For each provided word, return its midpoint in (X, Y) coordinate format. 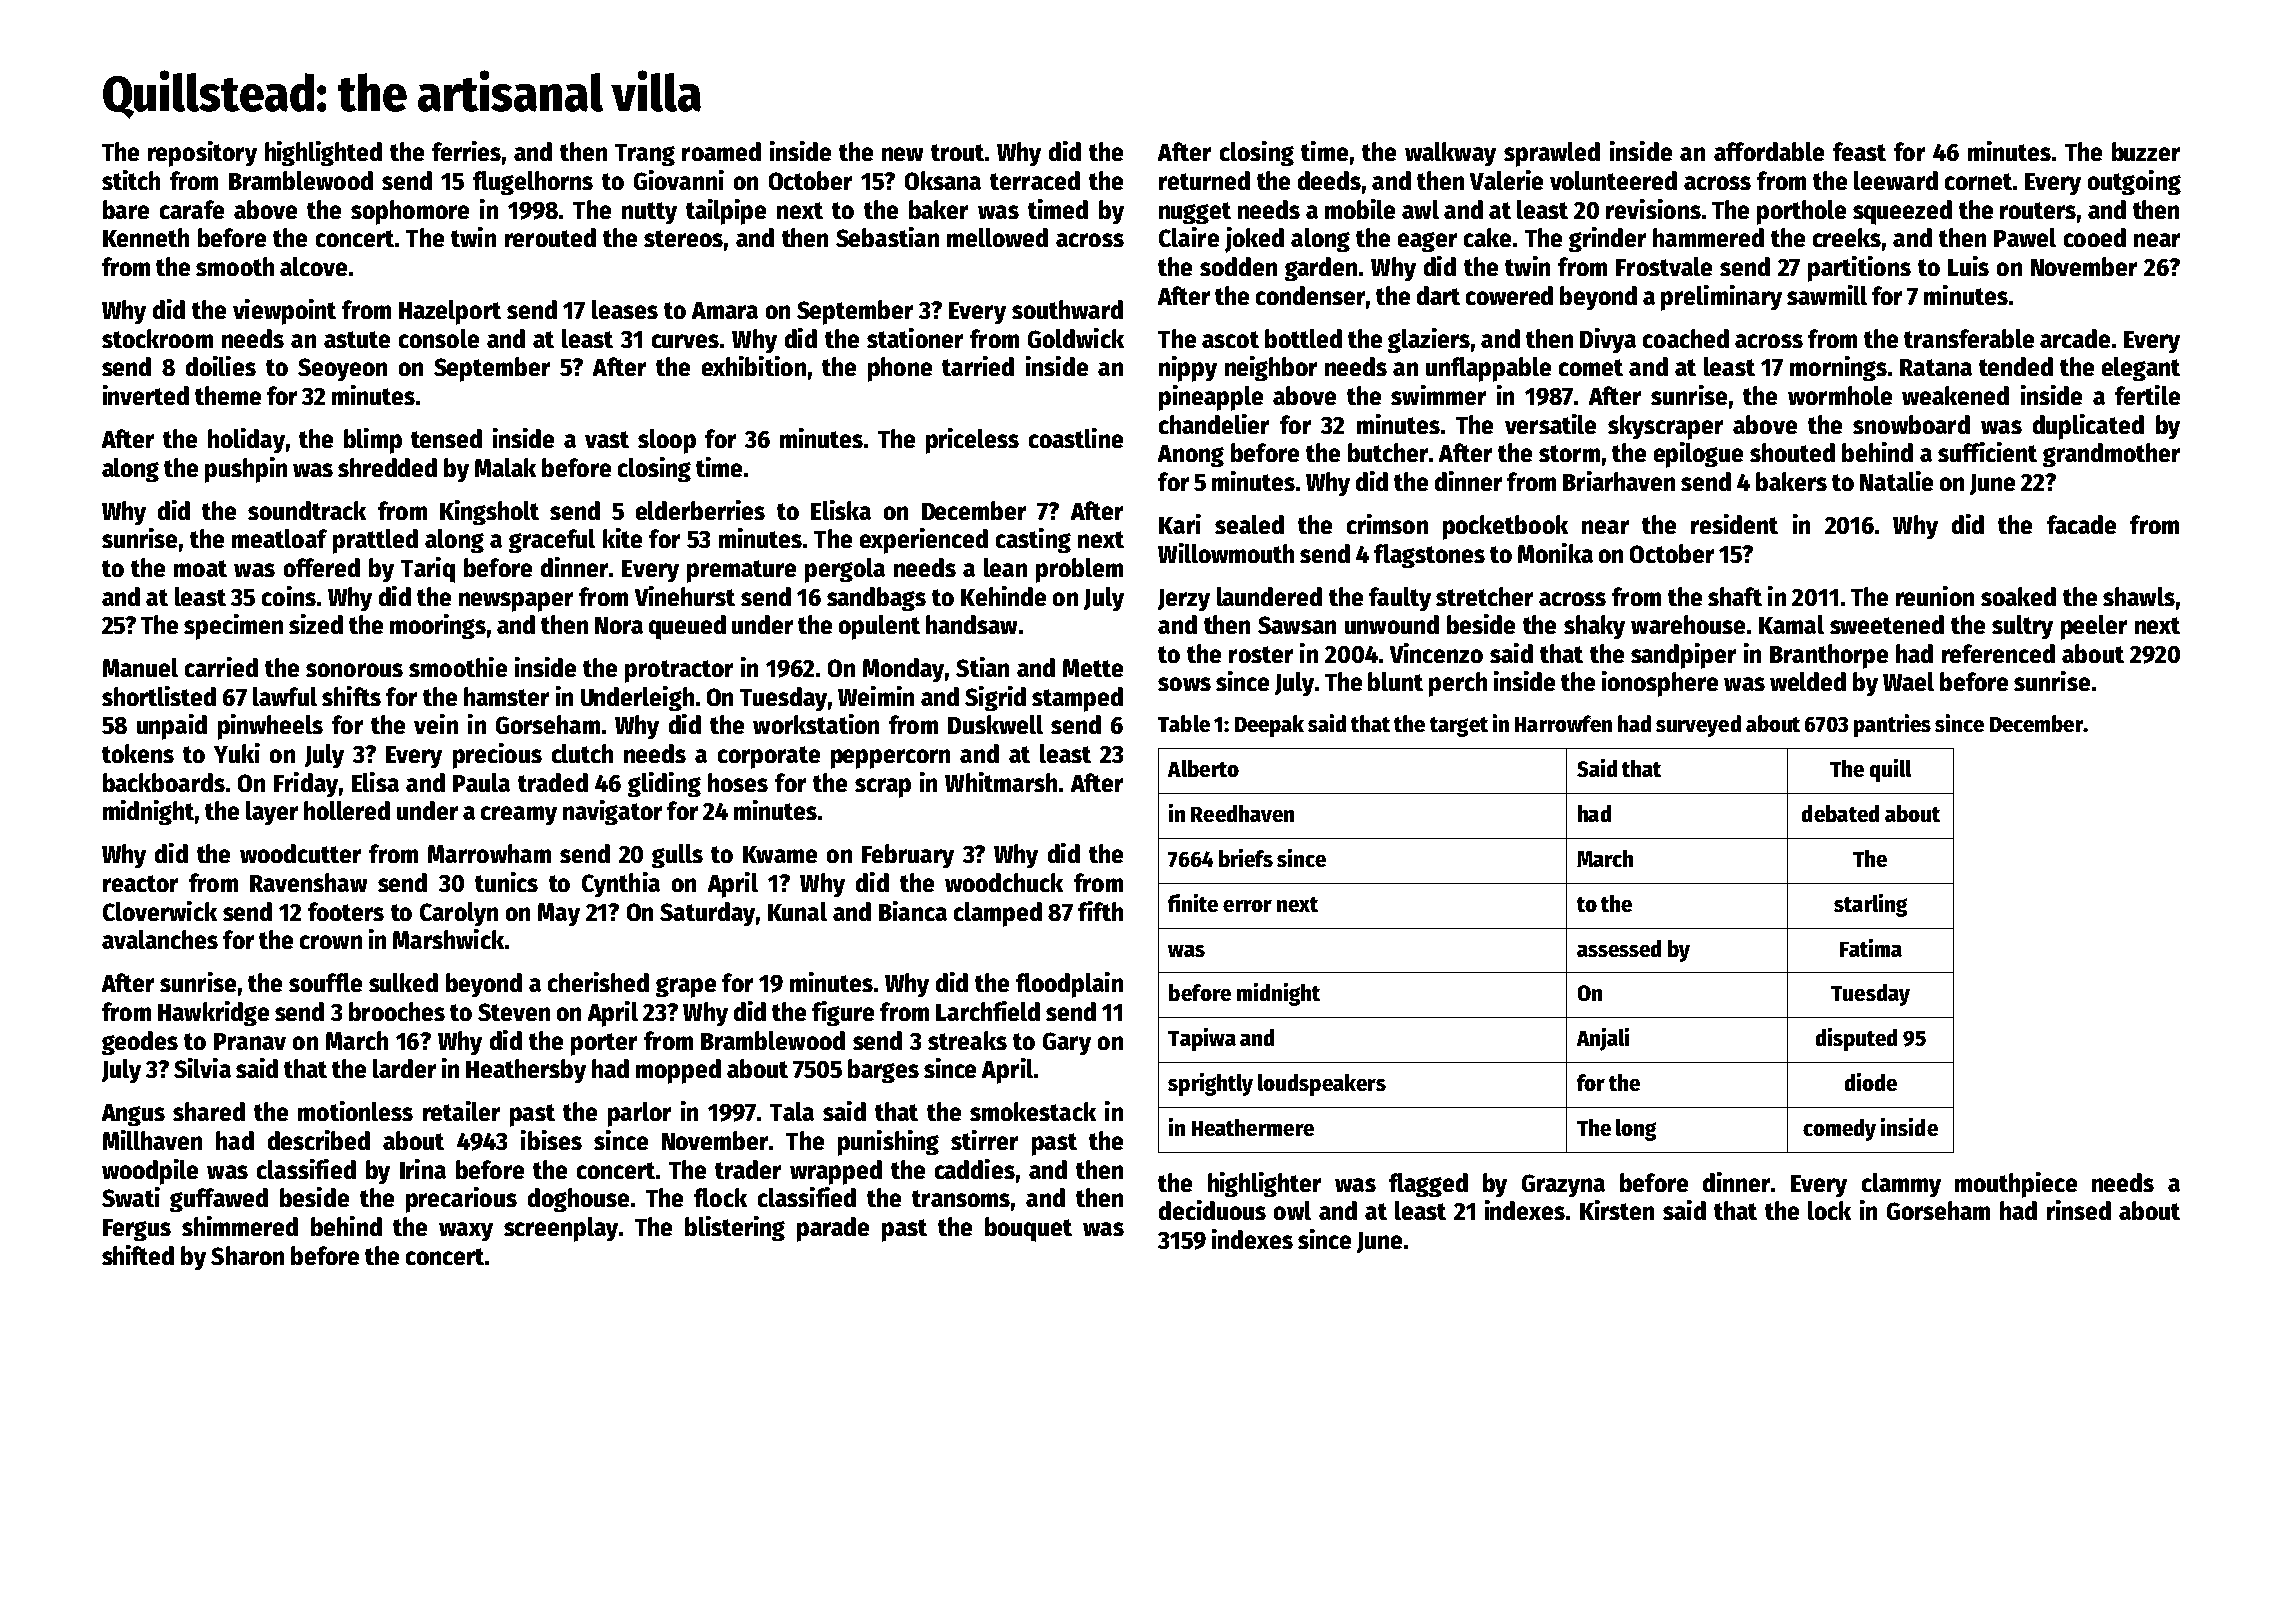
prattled (375, 541)
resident (1734, 524)
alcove (313, 266)
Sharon (247, 1255)
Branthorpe (1829, 656)
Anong (1191, 456)
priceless (972, 441)
